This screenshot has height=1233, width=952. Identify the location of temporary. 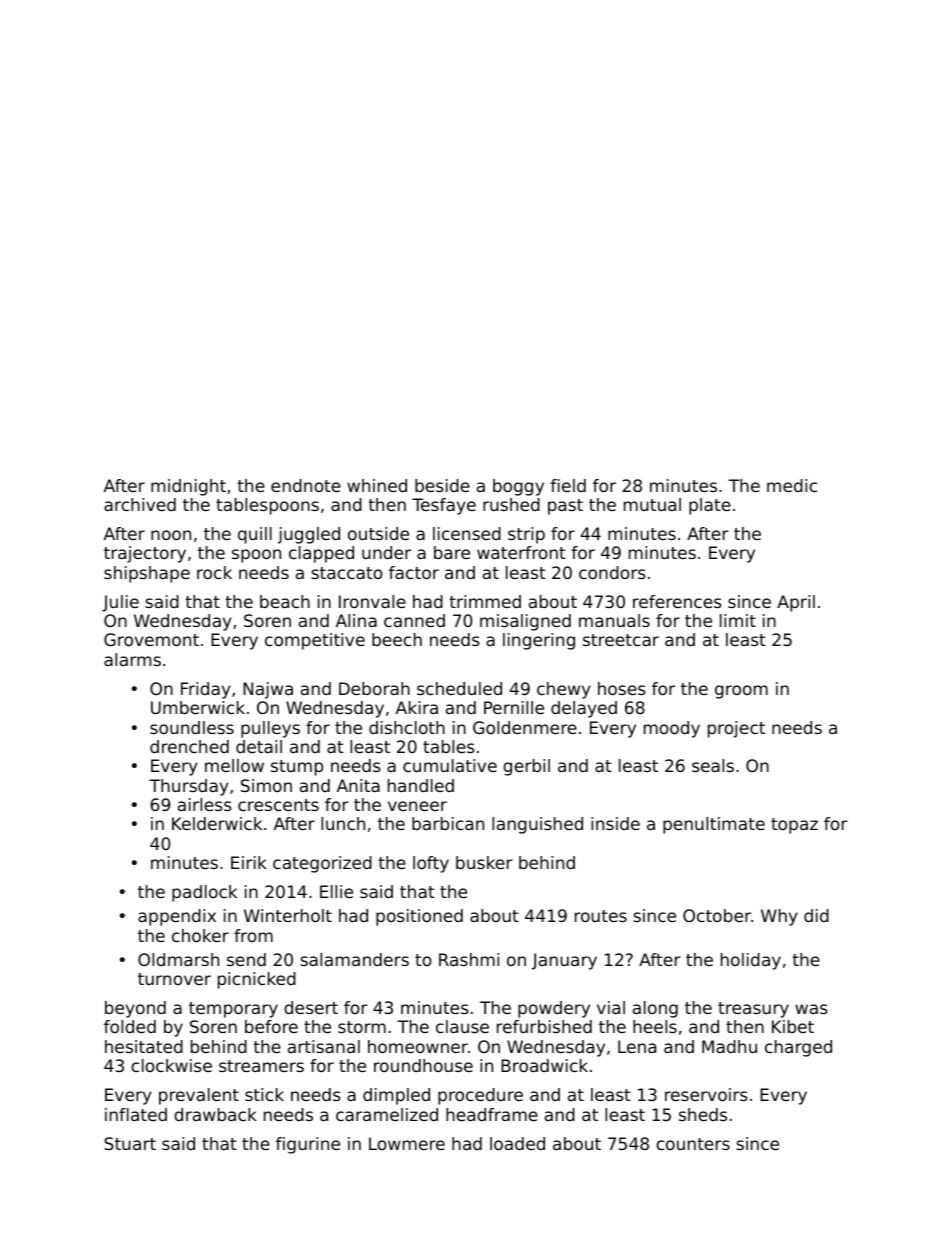
(233, 1010).
